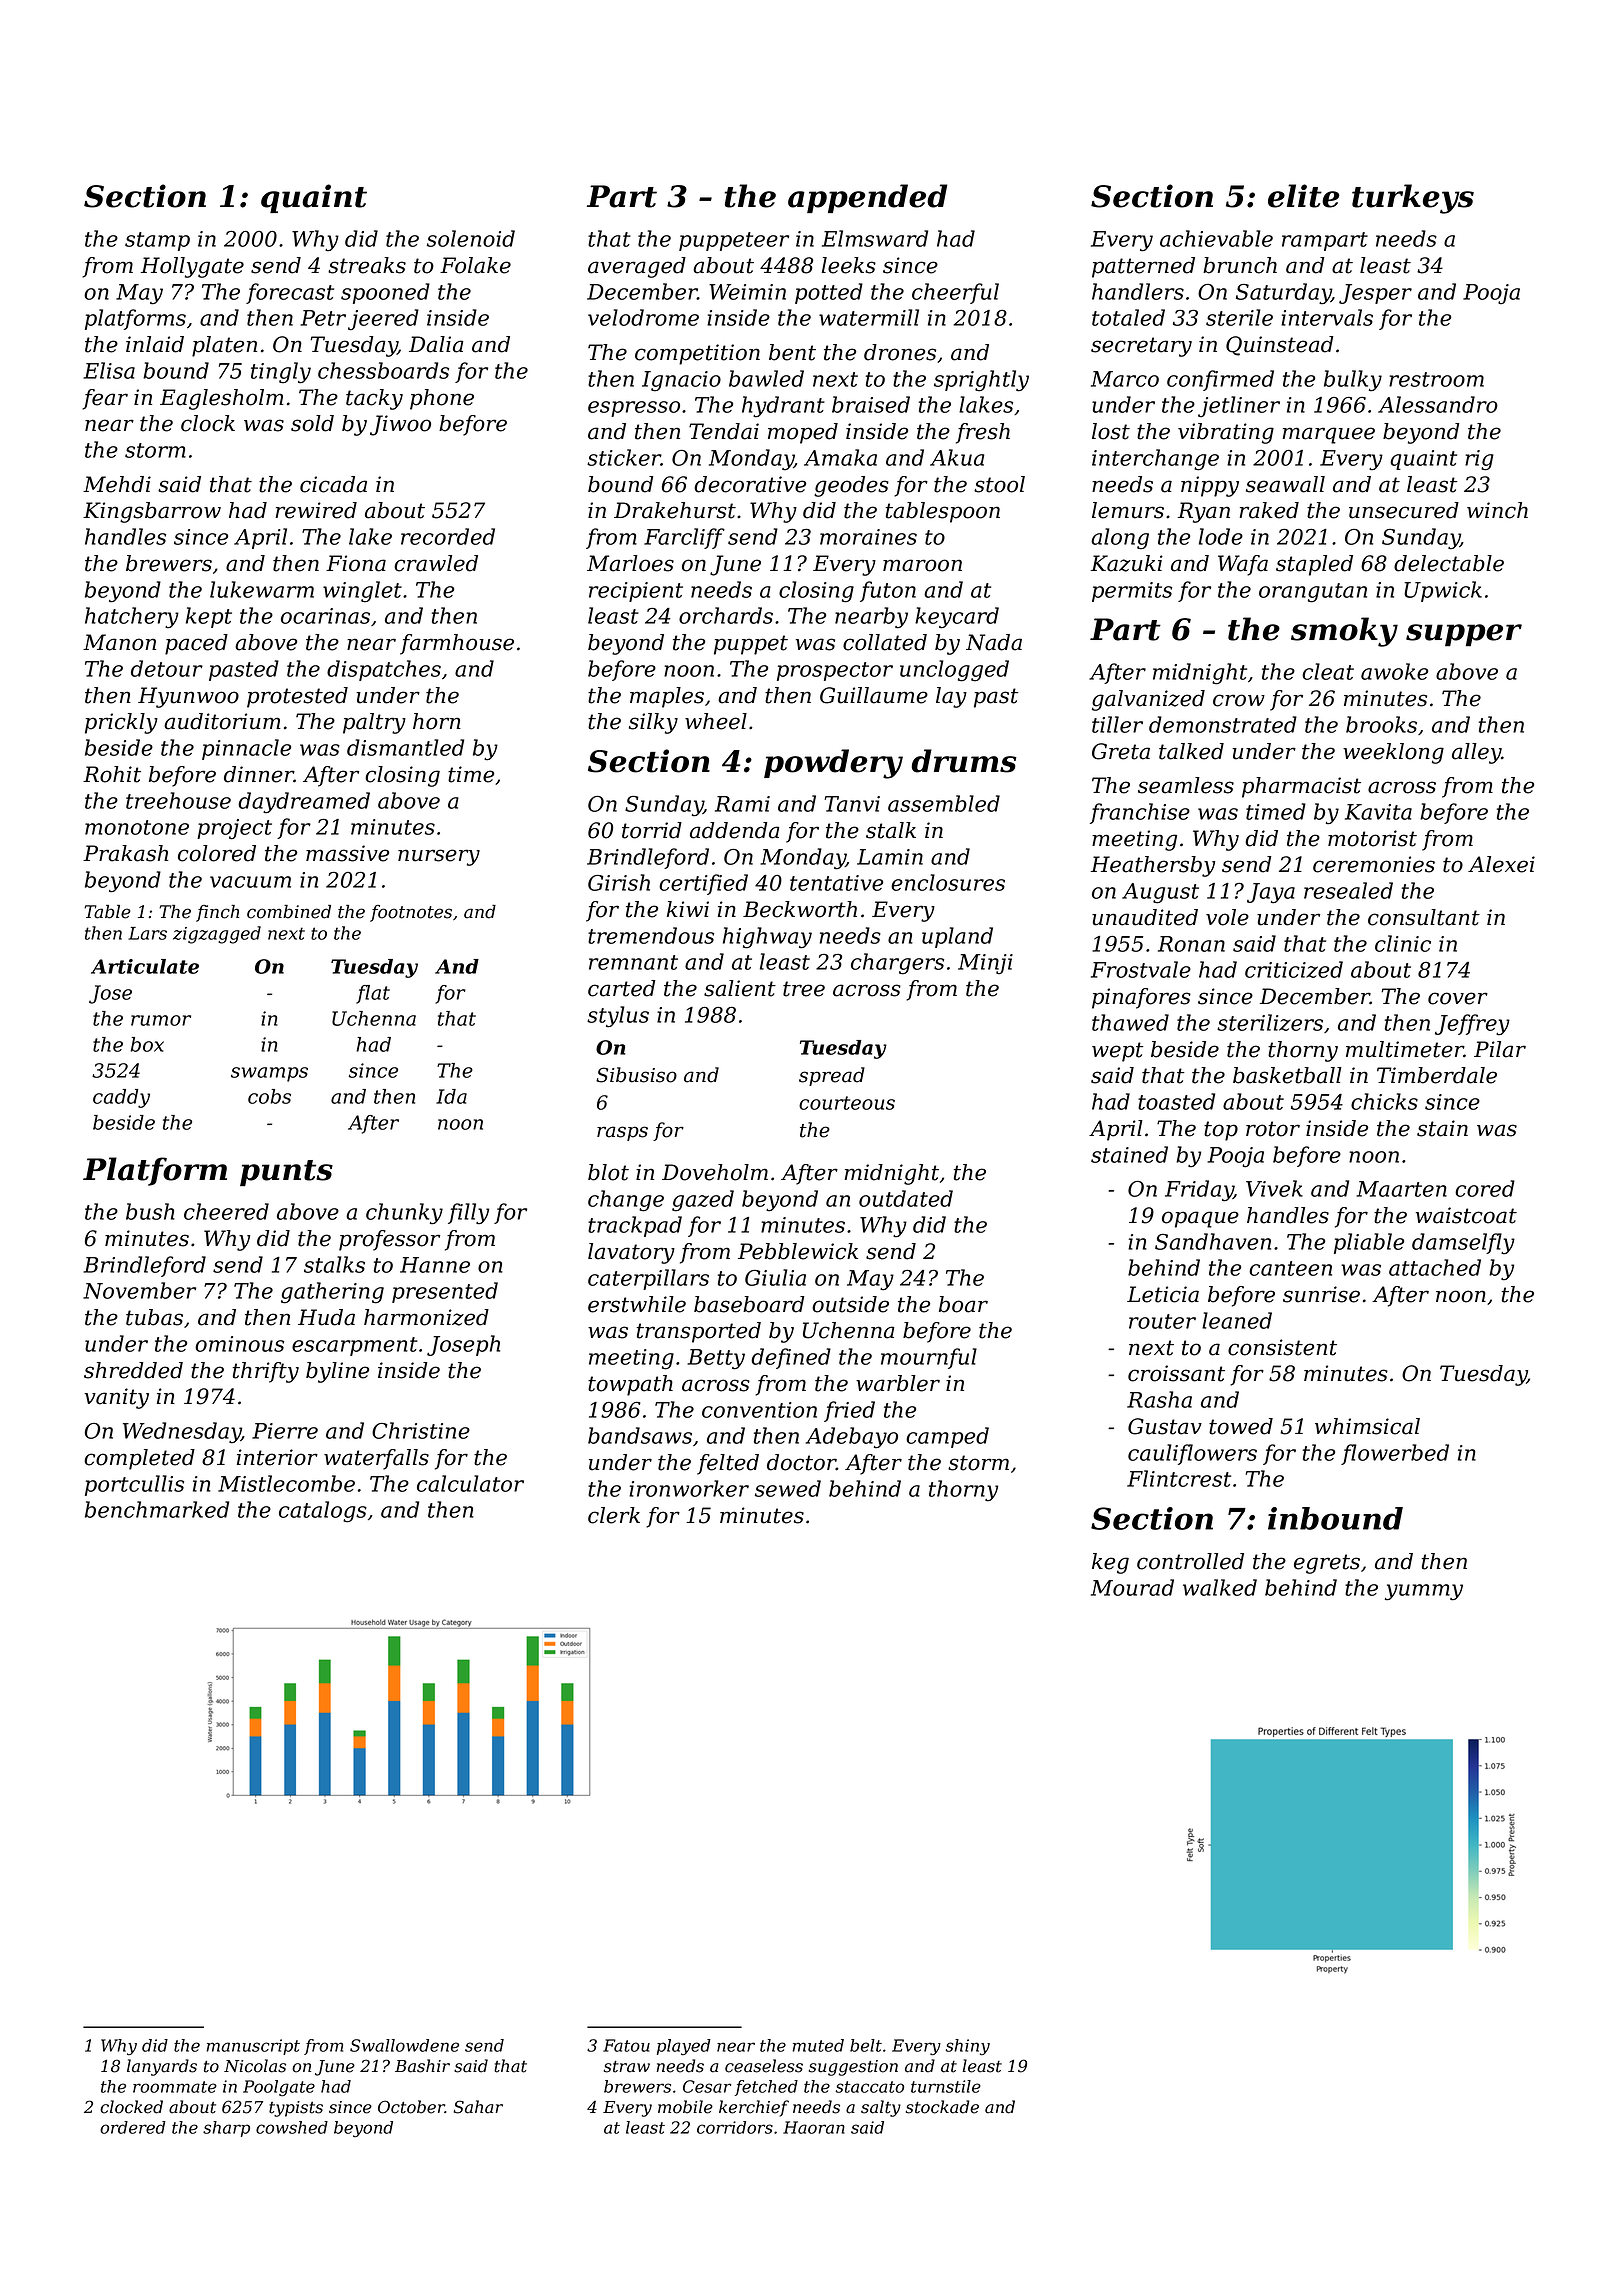 This screenshot has width=1620, height=2292. Describe the element at coordinates (226, 1211) in the screenshot. I see `cheered` at that location.
